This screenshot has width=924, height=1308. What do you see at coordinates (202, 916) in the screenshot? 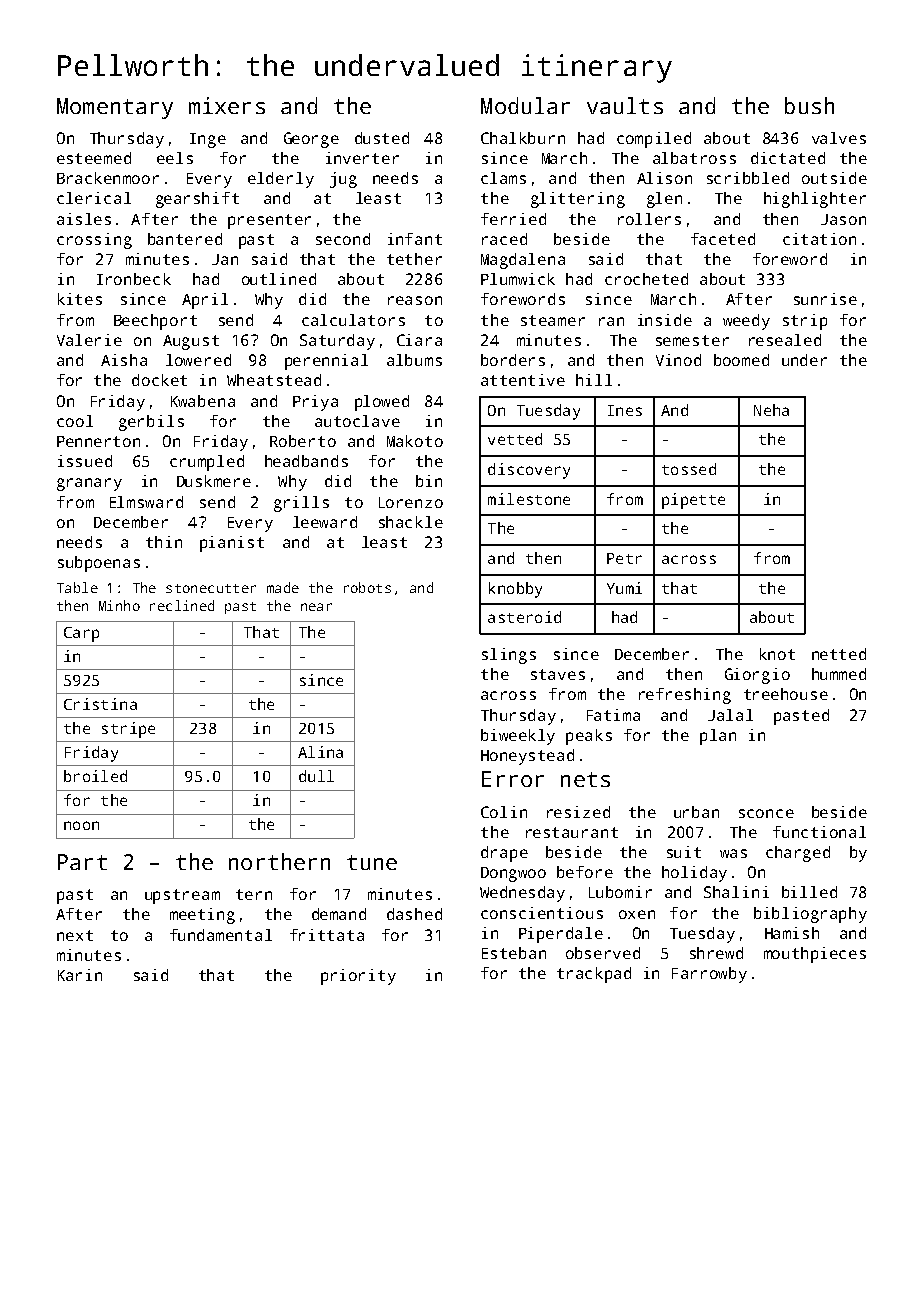
I see `meeting` at bounding box center [202, 916].
